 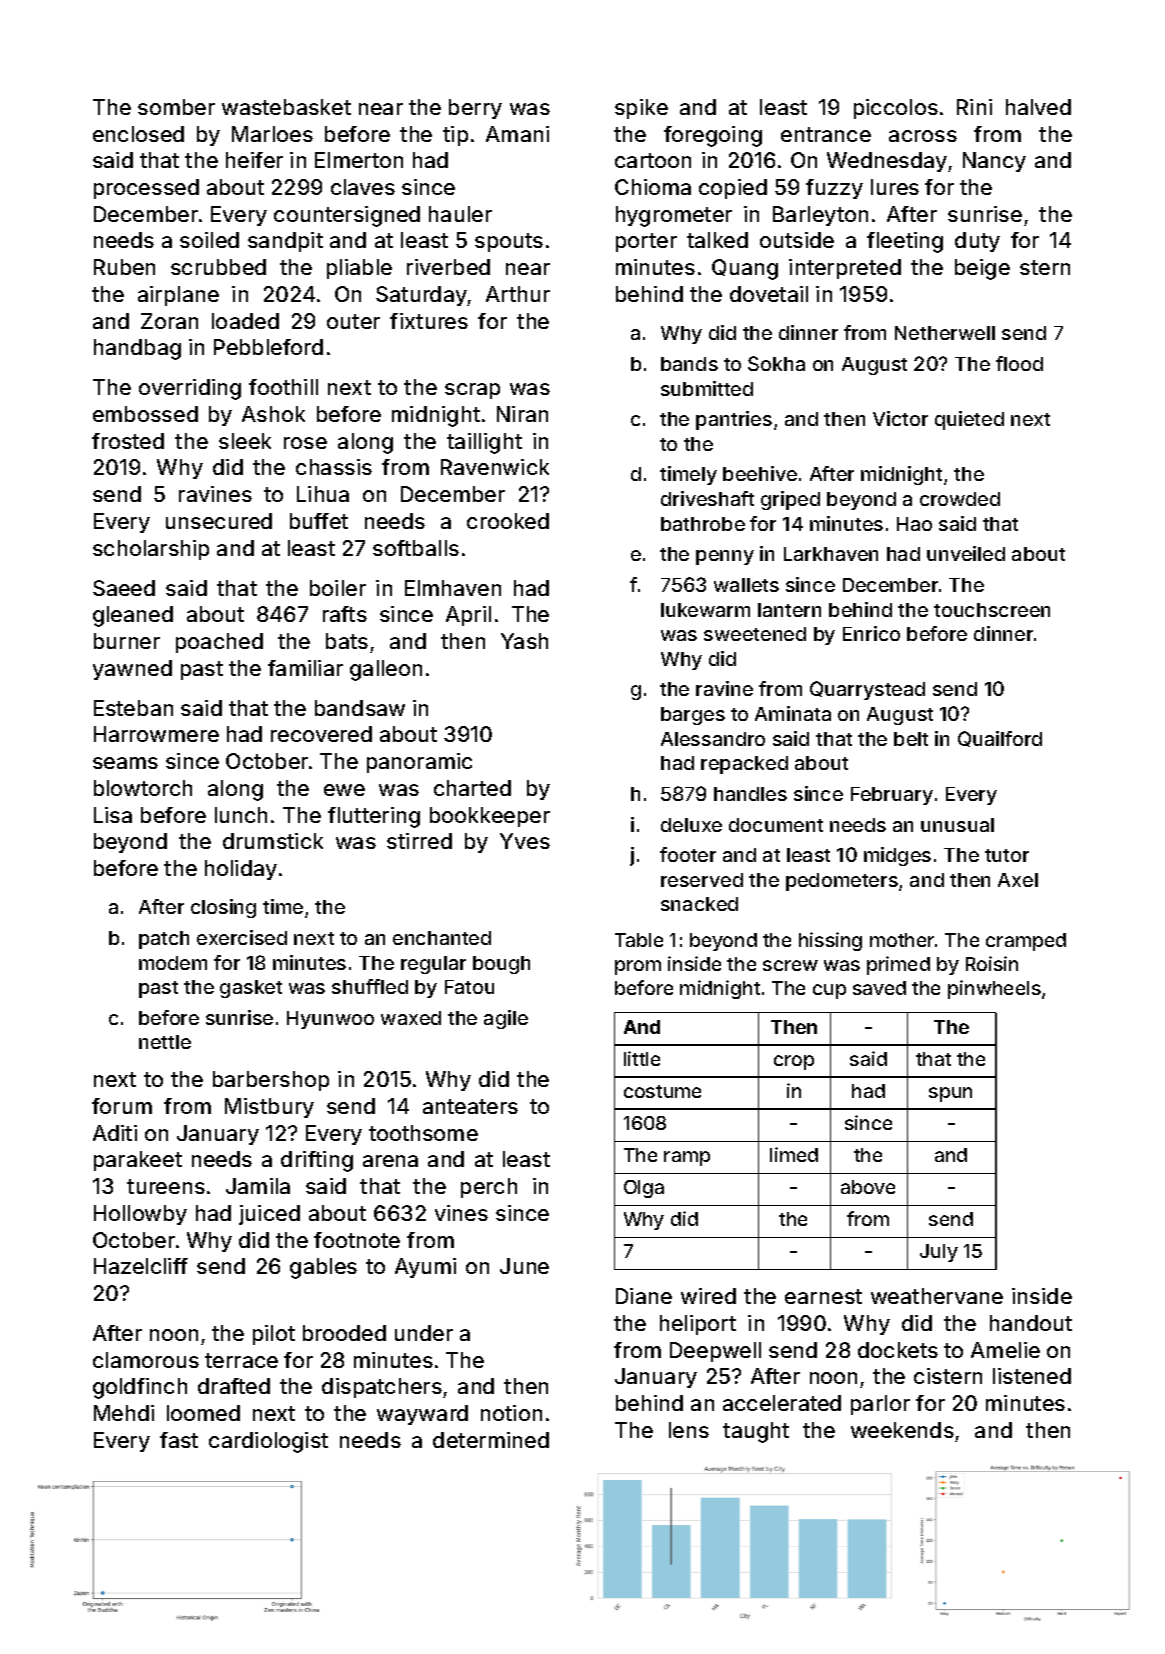 What do you see at coordinates (820, 216) in the image?
I see `Barleyton` at bounding box center [820, 216].
